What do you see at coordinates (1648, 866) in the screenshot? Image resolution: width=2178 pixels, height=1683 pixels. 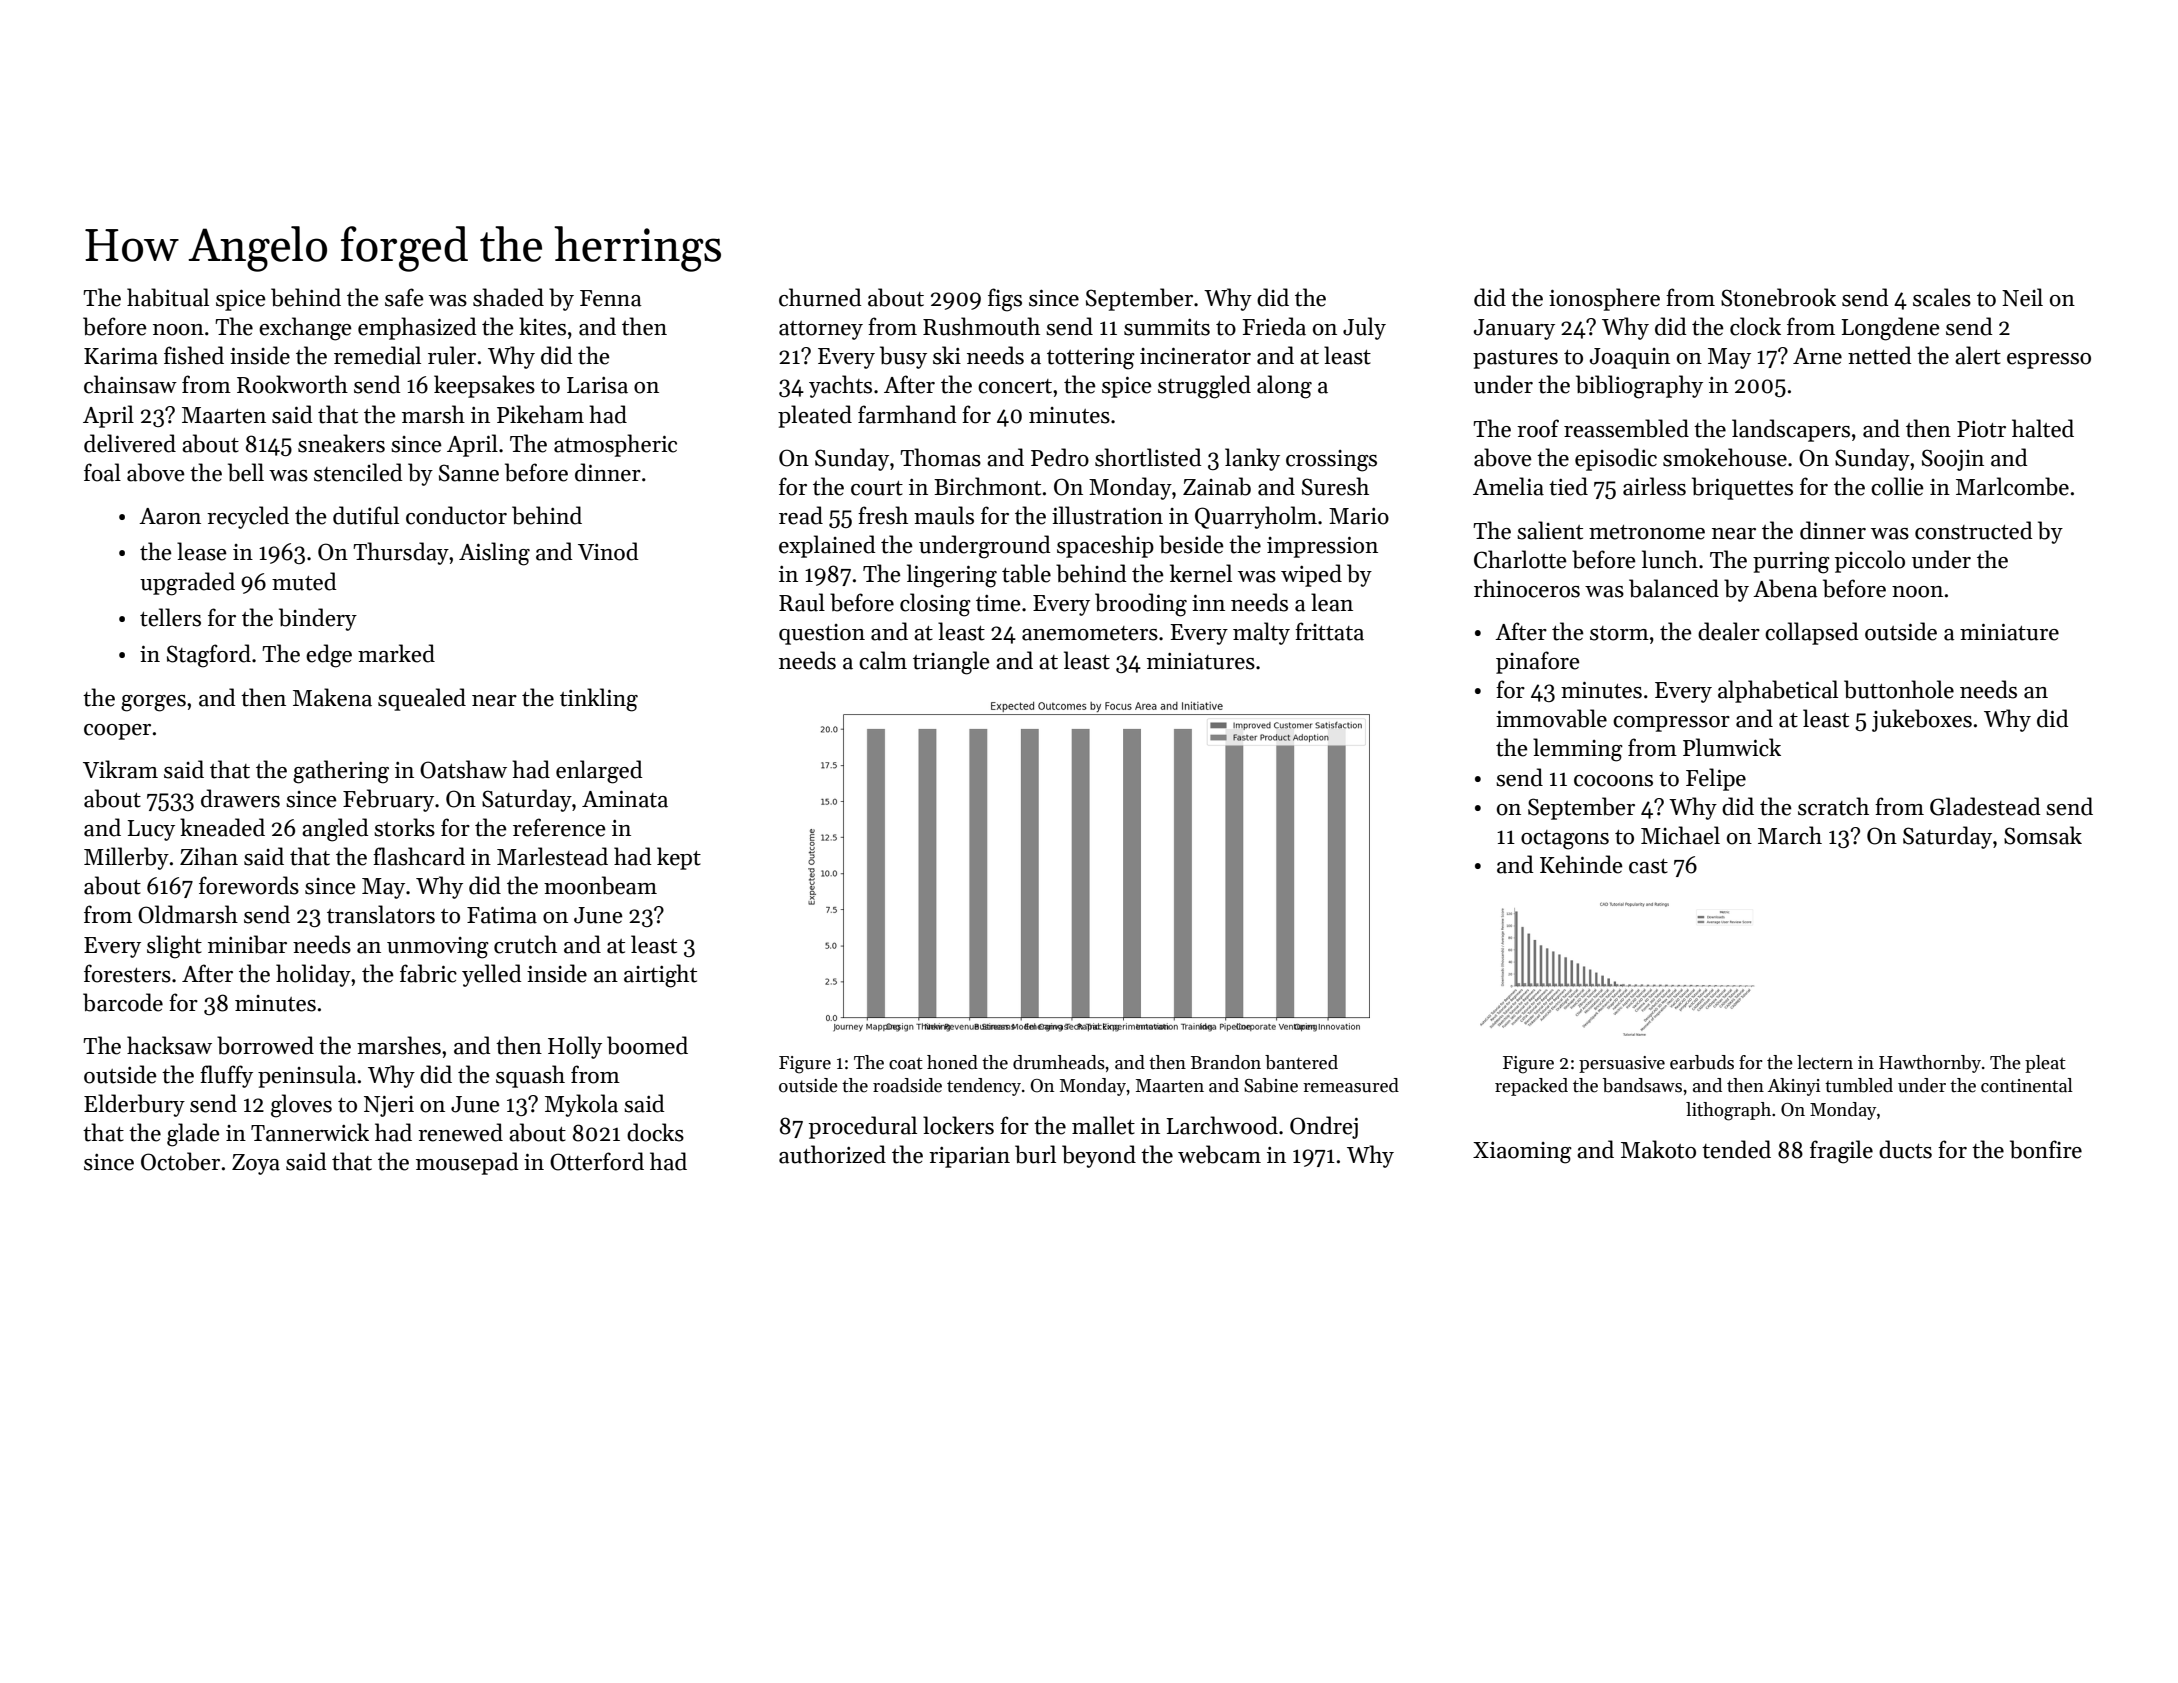 I see `cast` at bounding box center [1648, 866].
